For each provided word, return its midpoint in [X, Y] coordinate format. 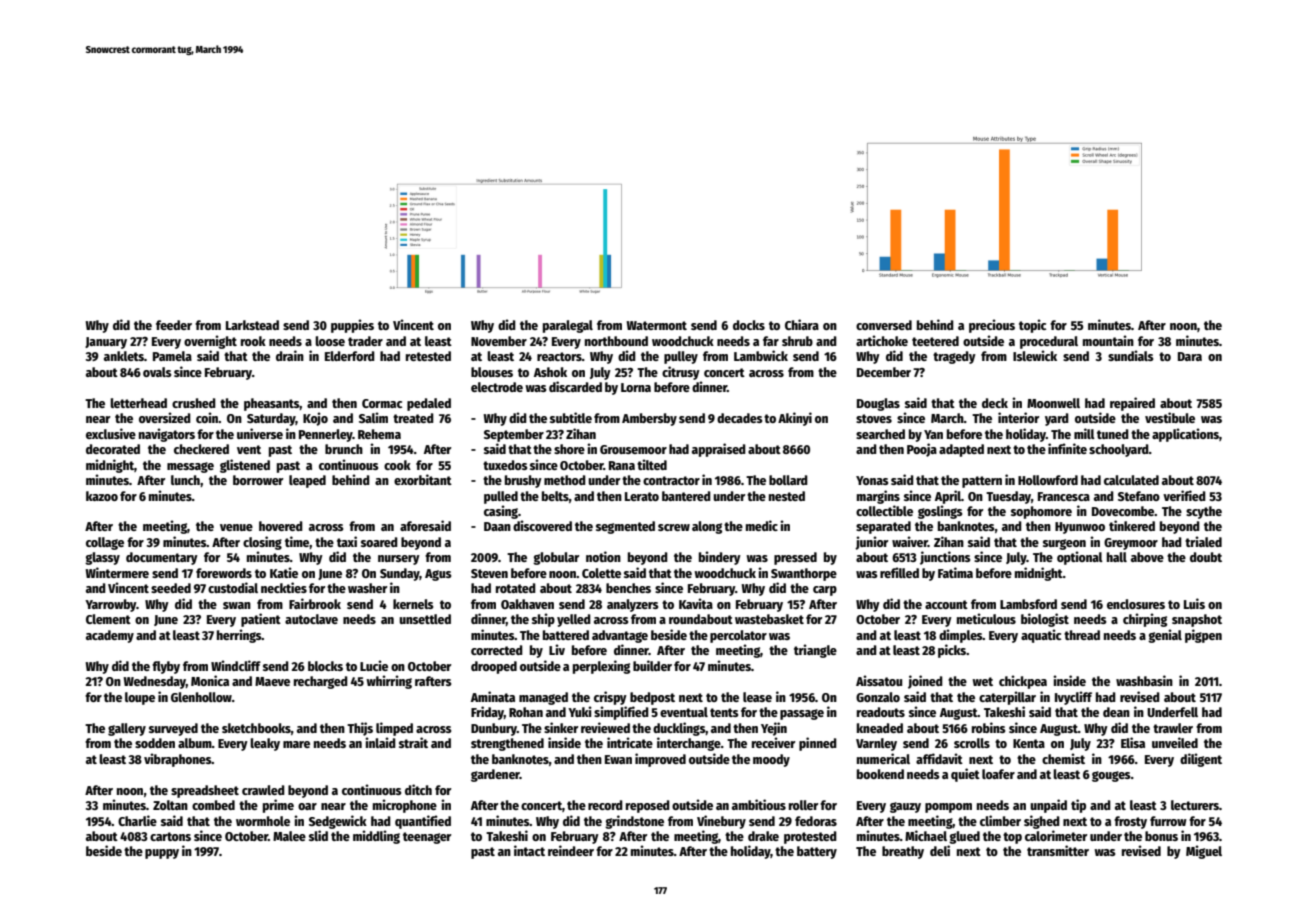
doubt [1206, 557]
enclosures [1136, 604]
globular [556, 558]
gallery [127, 729]
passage [802, 714]
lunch [185, 480]
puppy [162, 854]
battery [817, 852]
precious [992, 326]
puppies [352, 326]
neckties [284, 587]
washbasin [1144, 680]
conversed [884, 325]
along [707, 527]
